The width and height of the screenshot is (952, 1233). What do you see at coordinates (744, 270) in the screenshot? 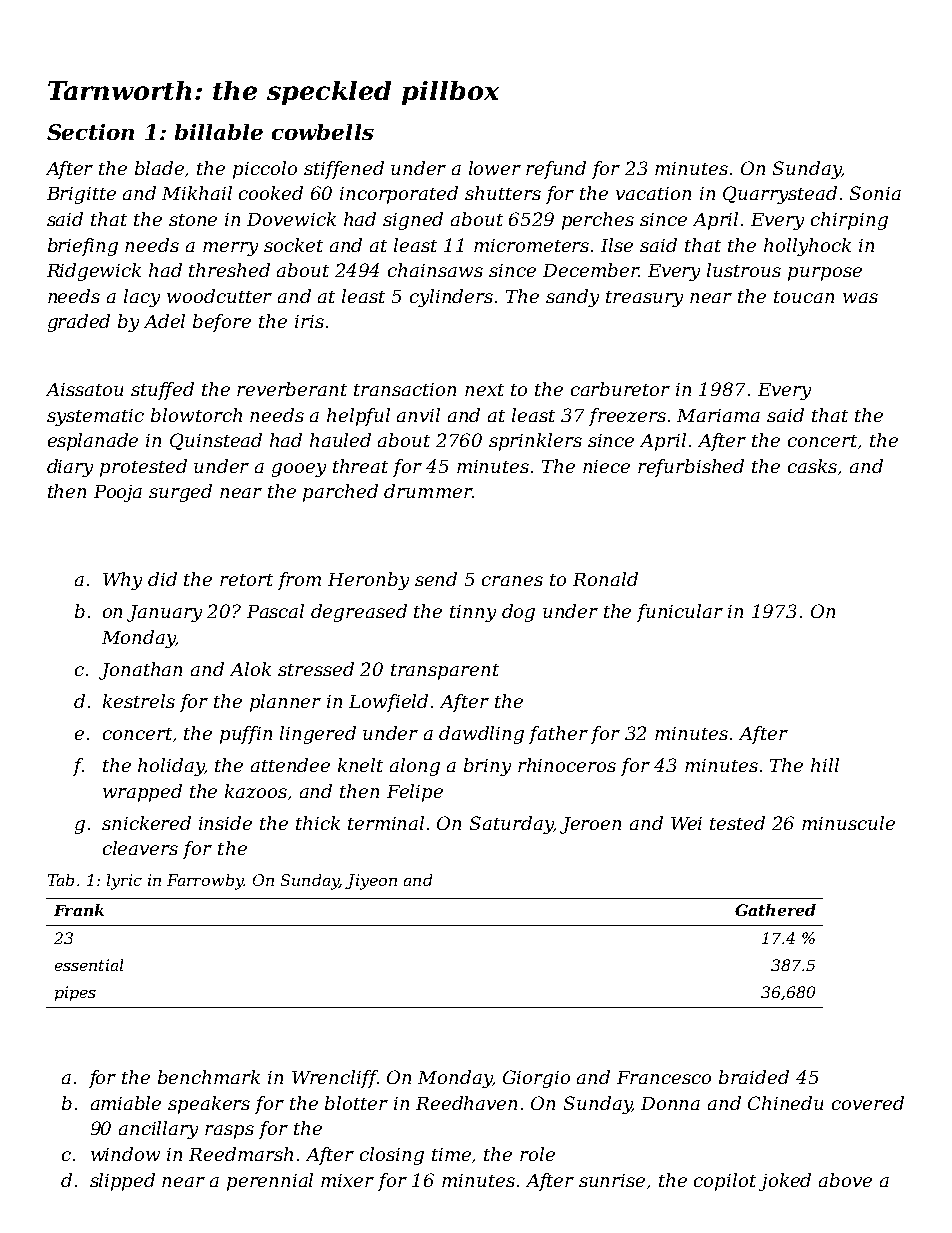
I see `lustrous` at bounding box center [744, 270].
